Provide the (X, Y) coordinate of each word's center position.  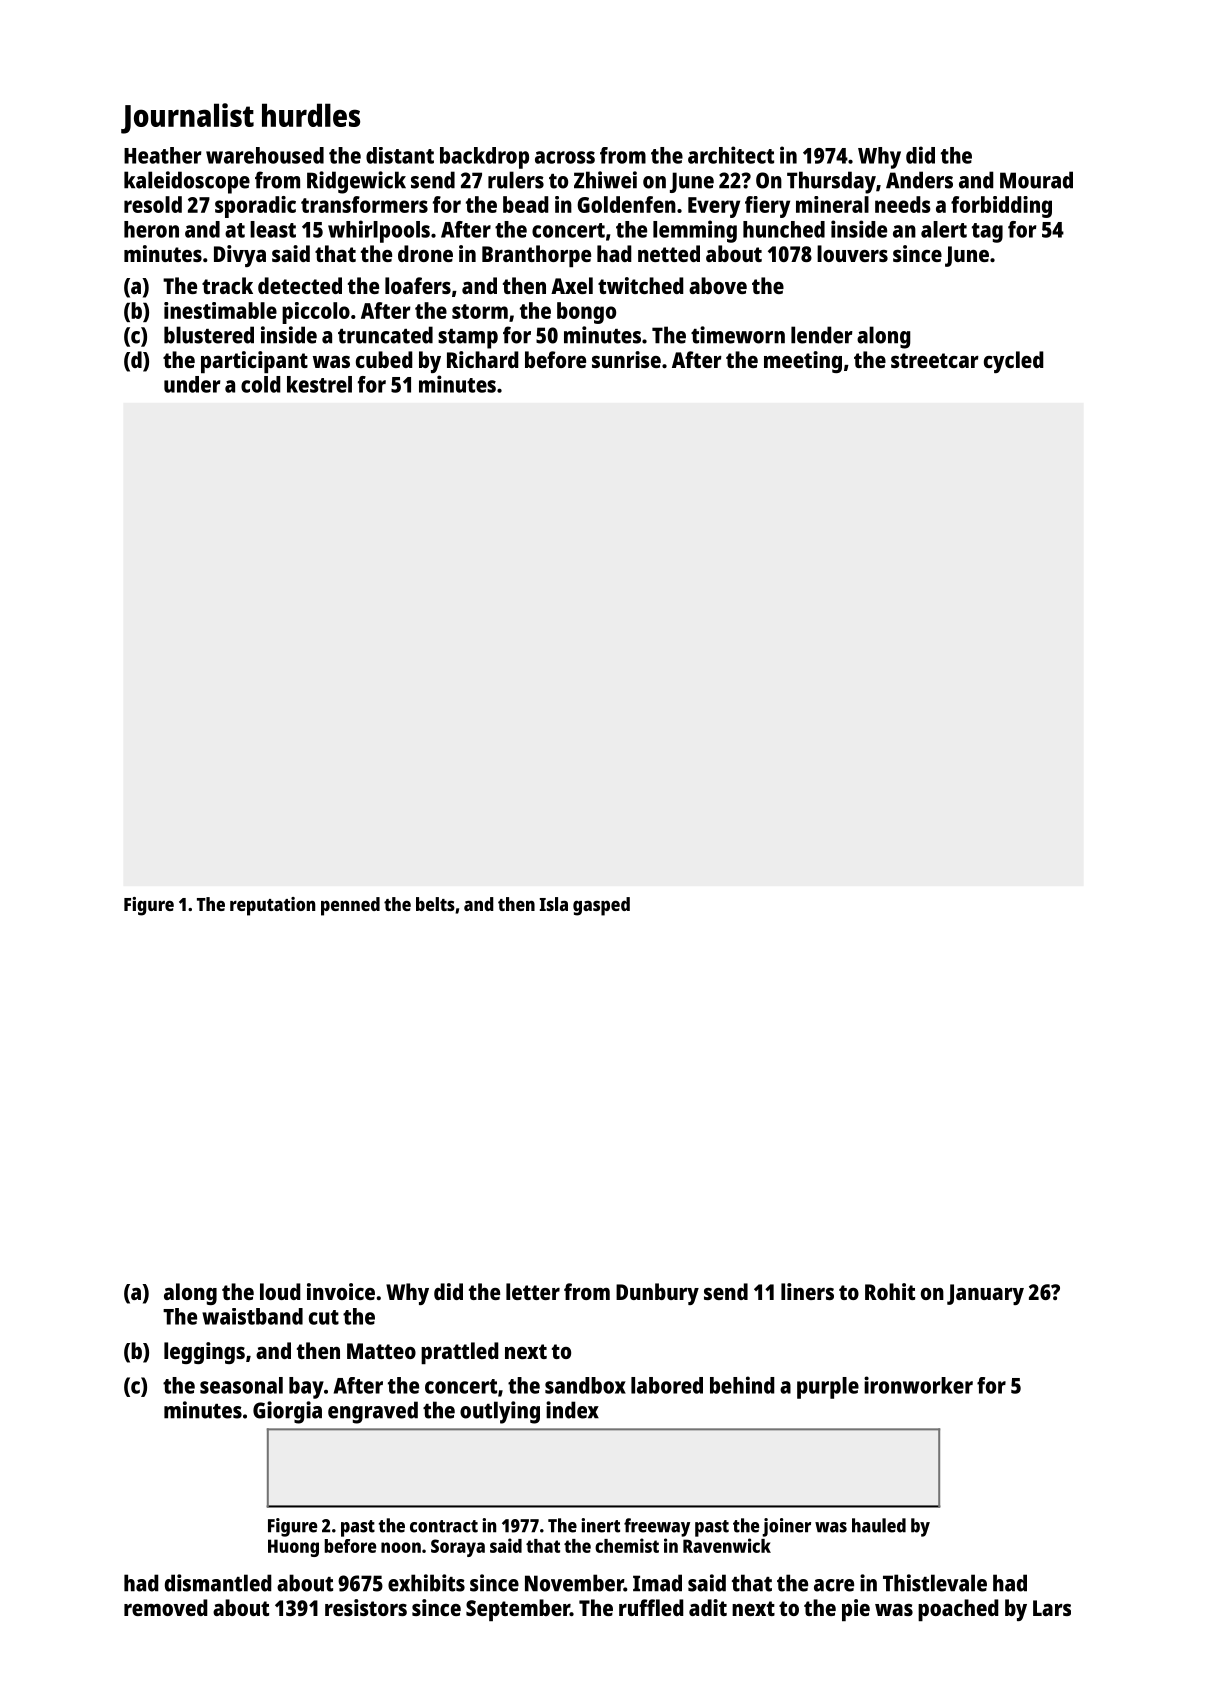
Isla (554, 904)
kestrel (319, 384)
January (985, 1294)
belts (435, 904)
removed (166, 1607)
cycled (1014, 362)
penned (350, 906)
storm (480, 311)
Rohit (890, 1291)
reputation (272, 906)
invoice (341, 1291)
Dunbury (657, 1294)
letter (533, 1291)
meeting (803, 362)
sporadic (255, 207)
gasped (601, 906)
